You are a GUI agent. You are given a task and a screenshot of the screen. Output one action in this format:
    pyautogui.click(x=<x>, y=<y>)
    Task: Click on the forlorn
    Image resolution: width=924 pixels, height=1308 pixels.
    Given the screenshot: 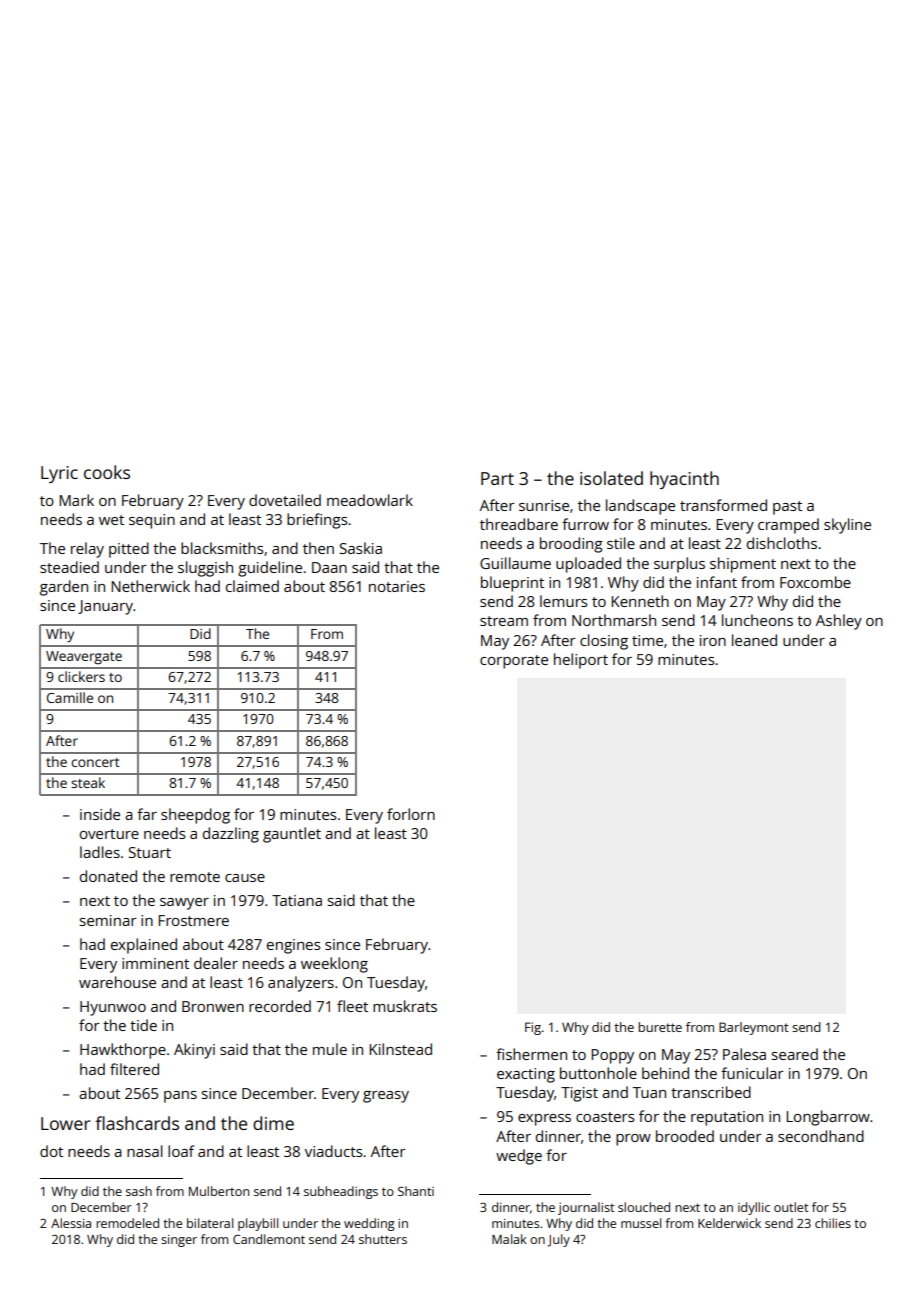 What is the action you would take?
    pyautogui.click(x=411, y=814)
